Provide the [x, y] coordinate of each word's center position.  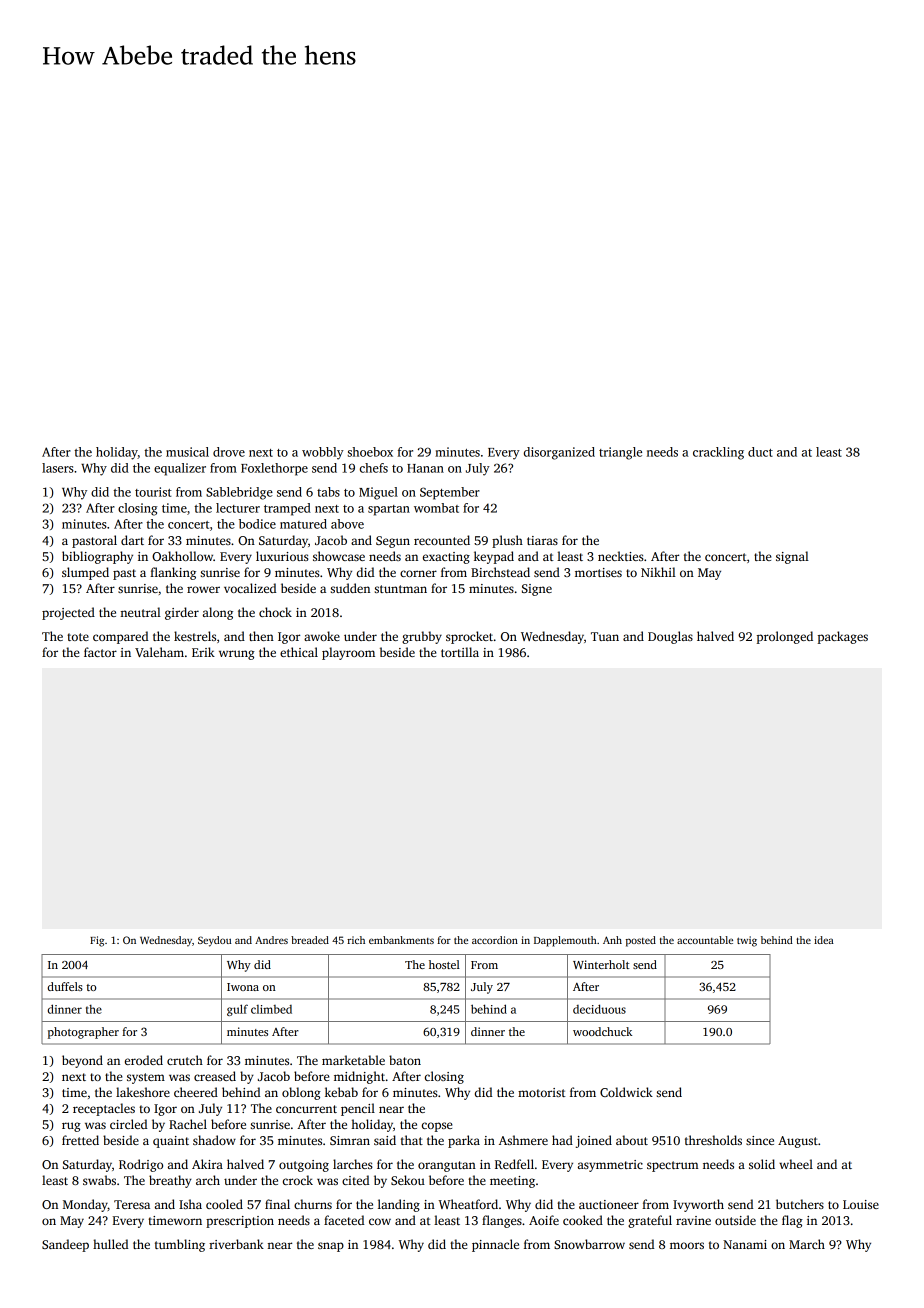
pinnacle [495, 1245]
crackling [718, 453]
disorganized [559, 453]
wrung [237, 655]
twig [747, 941]
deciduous [599, 1009]
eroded [144, 1060]
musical [187, 452]
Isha [190, 1204]
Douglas [670, 637]
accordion [495, 940]
